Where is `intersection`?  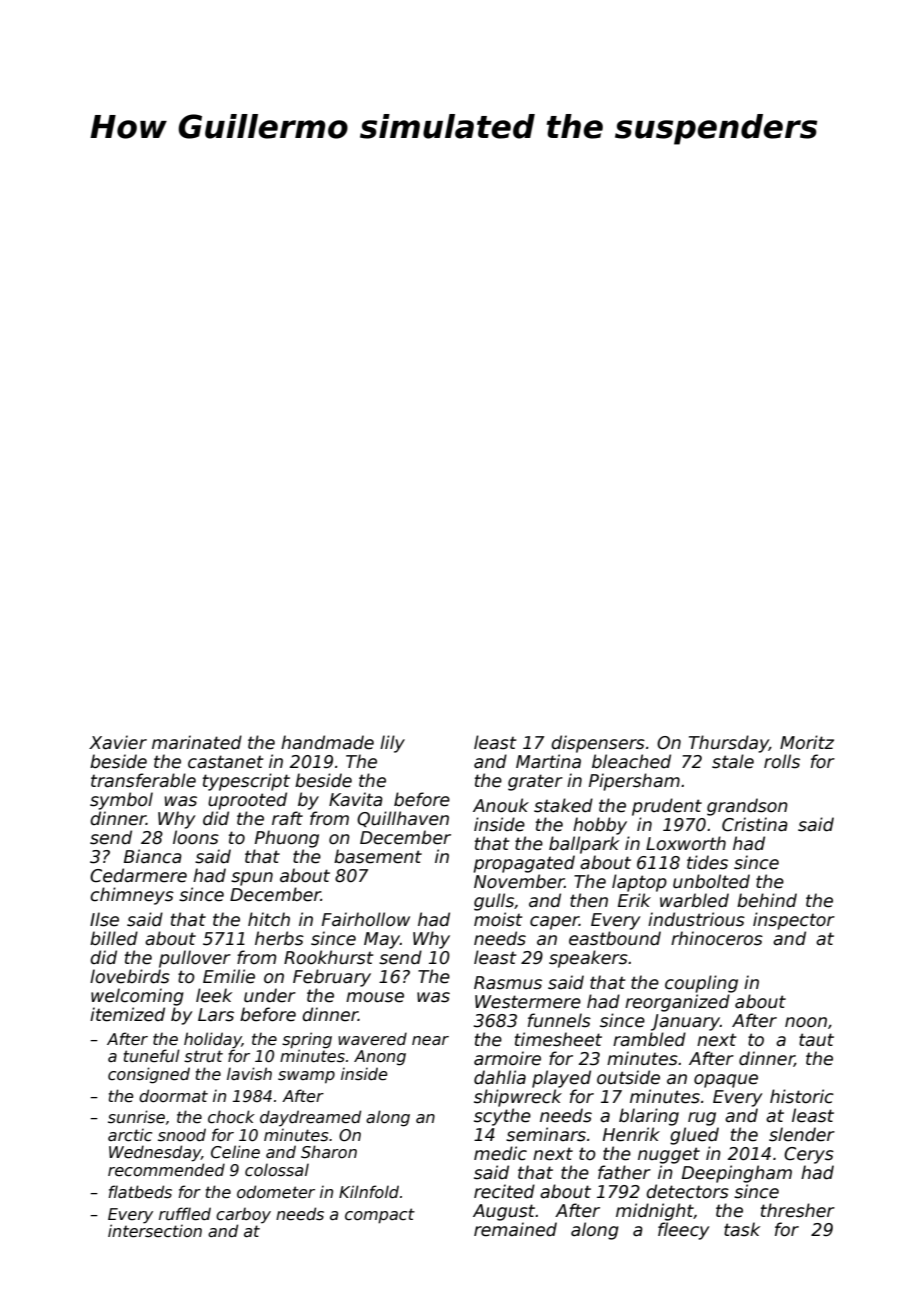 intersection is located at coordinates (155, 1231).
